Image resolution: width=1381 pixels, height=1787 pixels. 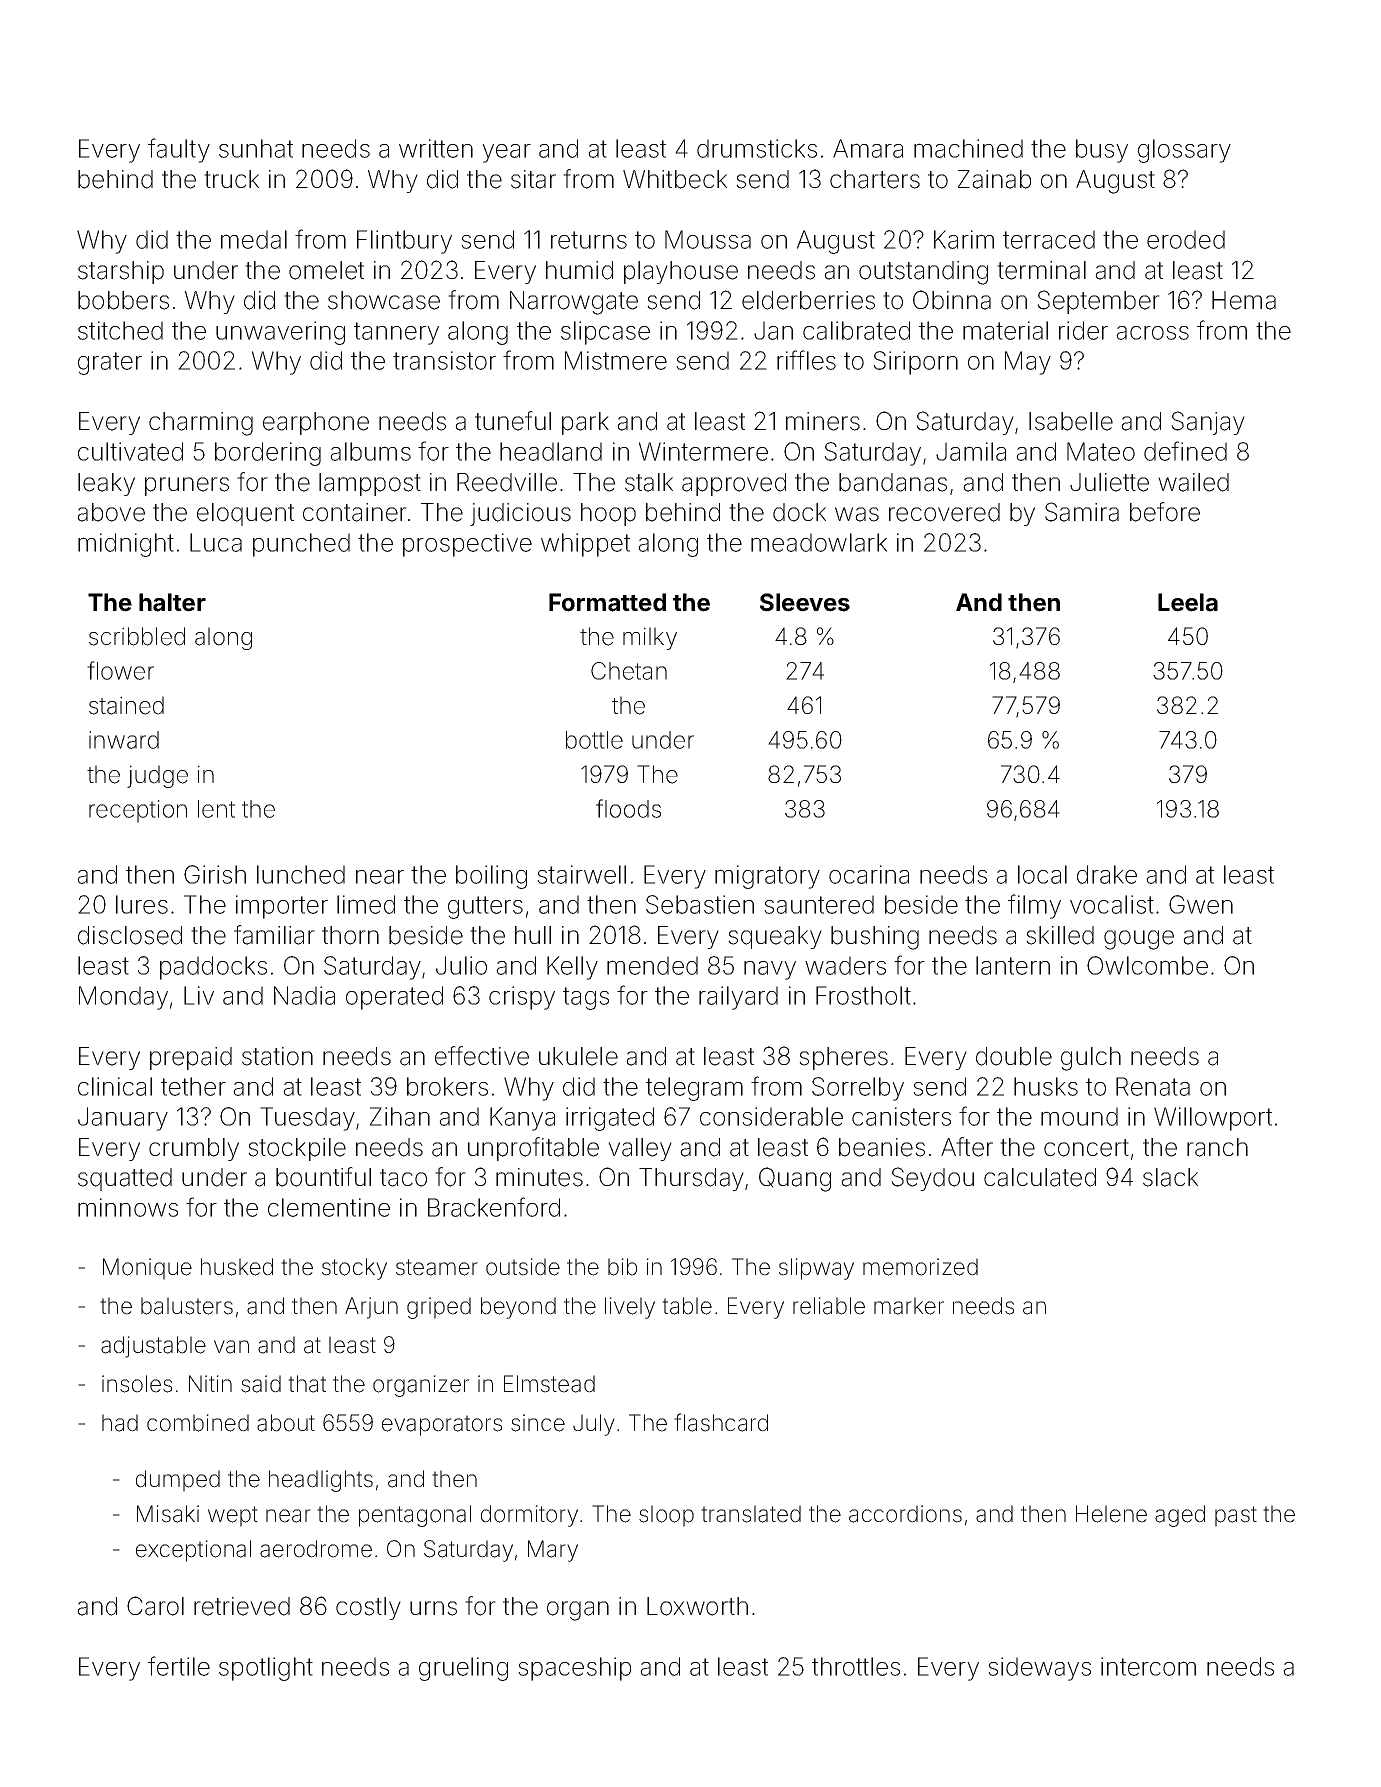 What do you see at coordinates (506, 153) in the screenshot?
I see `year` at bounding box center [506, 153].
